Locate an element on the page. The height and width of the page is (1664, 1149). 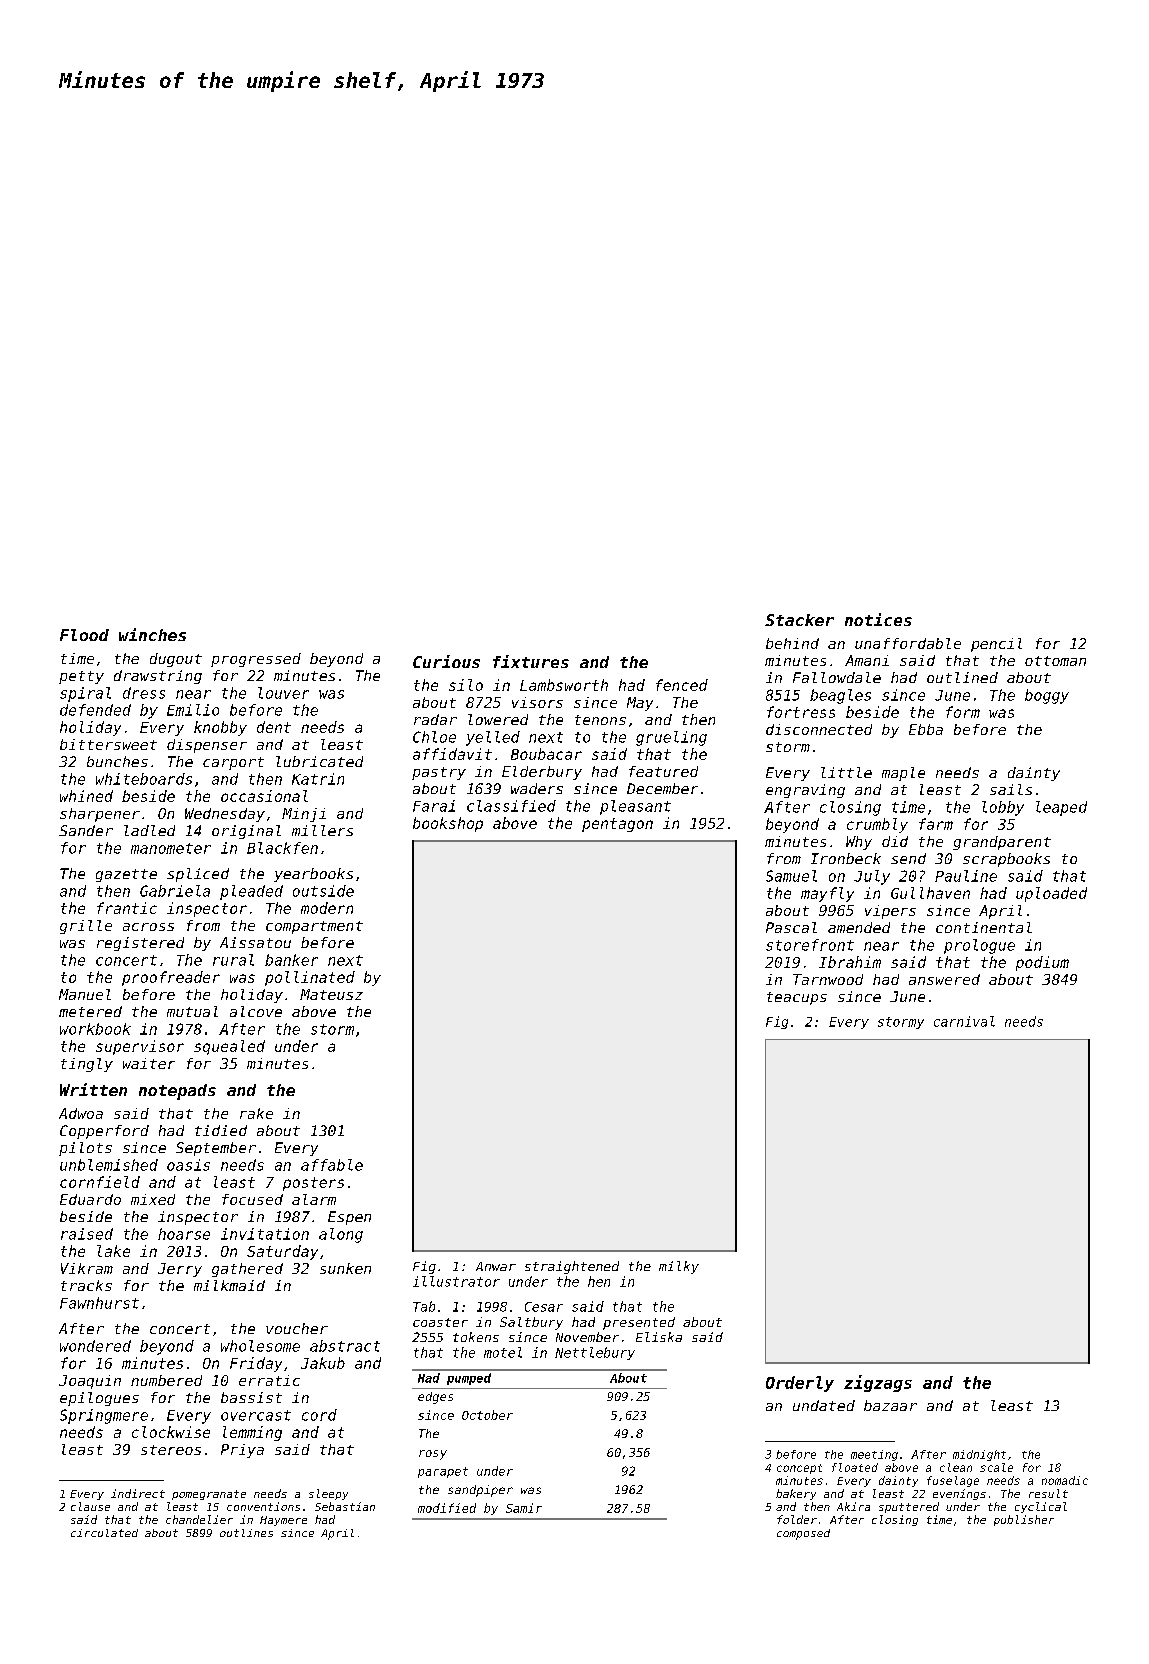
form is located at coordinates (963, 712).
